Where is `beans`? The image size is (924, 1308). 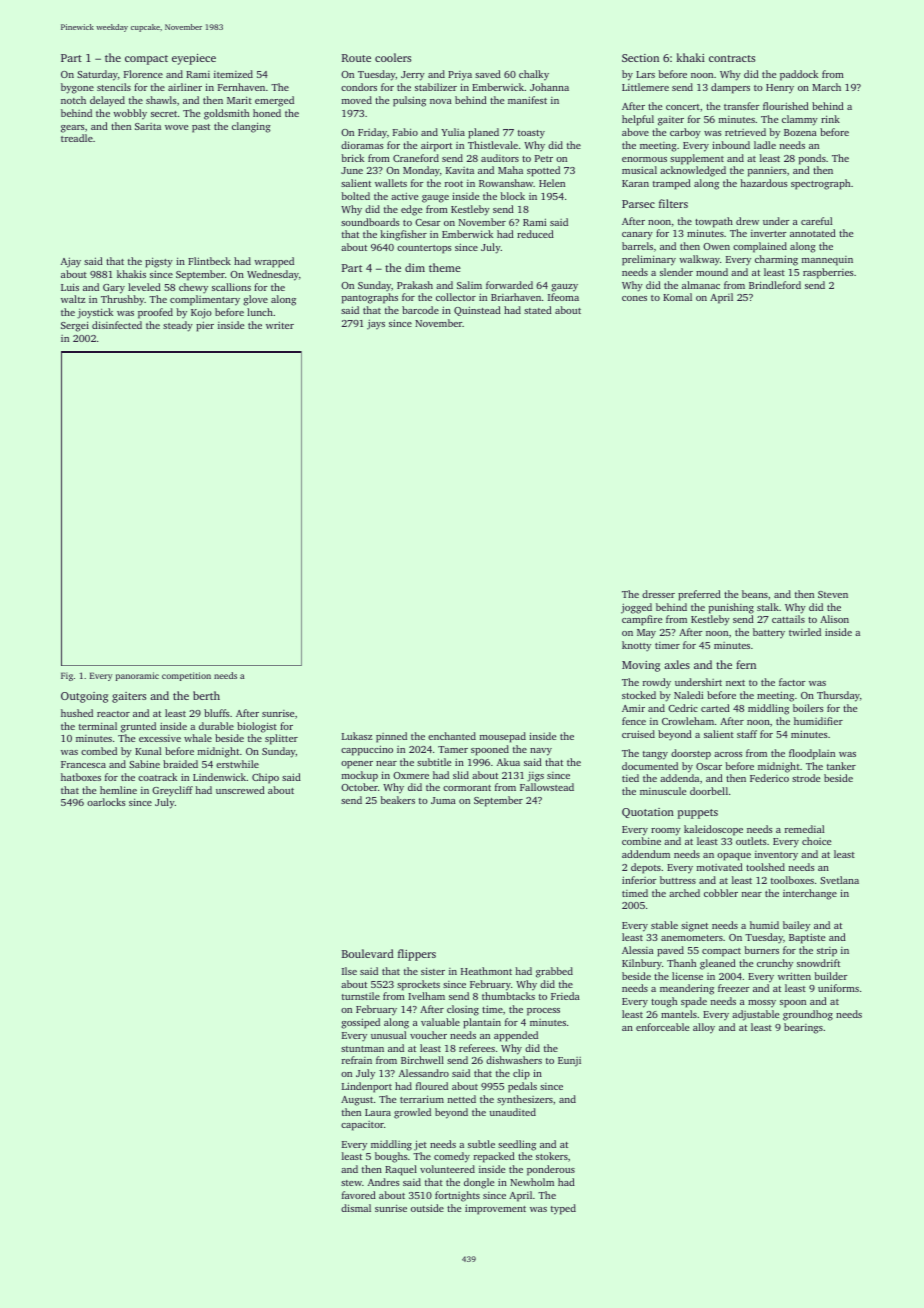
beans is located at coordinates (755, 594).
